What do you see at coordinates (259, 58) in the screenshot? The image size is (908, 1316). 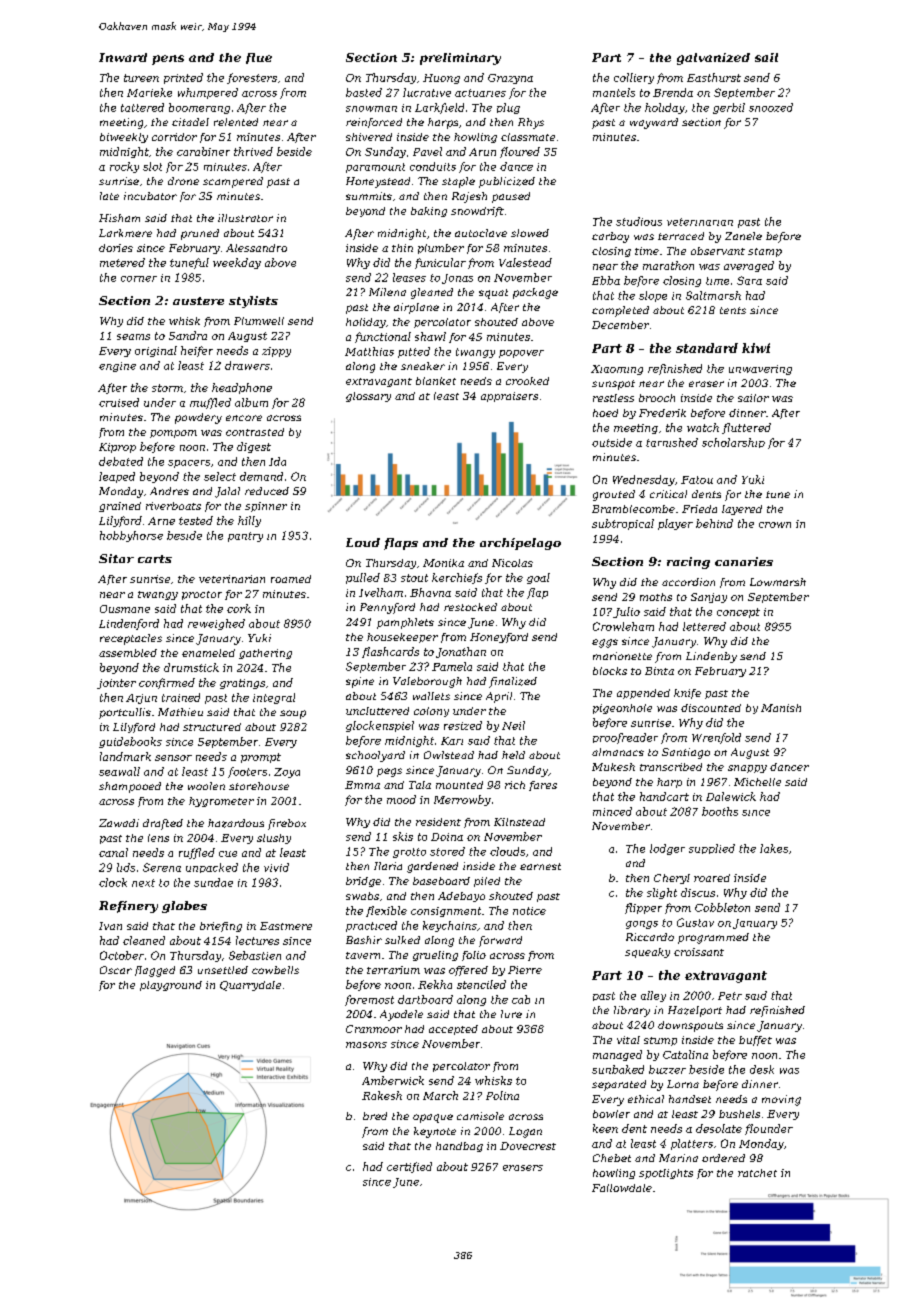 I see `flue` at bounding box center [259, 58].
